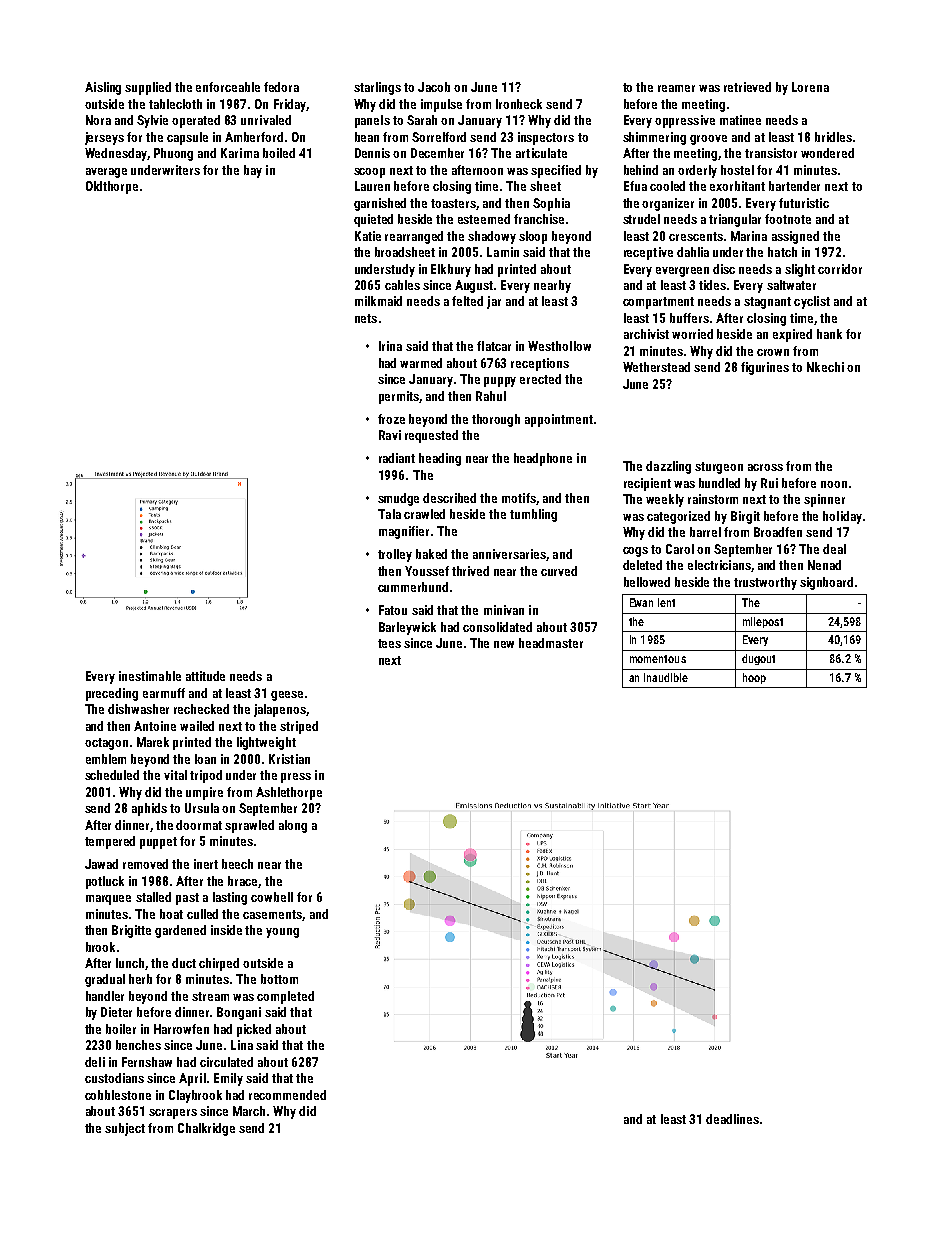 The height and width of the screenshot is (1233, 952). Describe the element at coordinates (293, 826) in the screenshot. I see `along` at that location.
